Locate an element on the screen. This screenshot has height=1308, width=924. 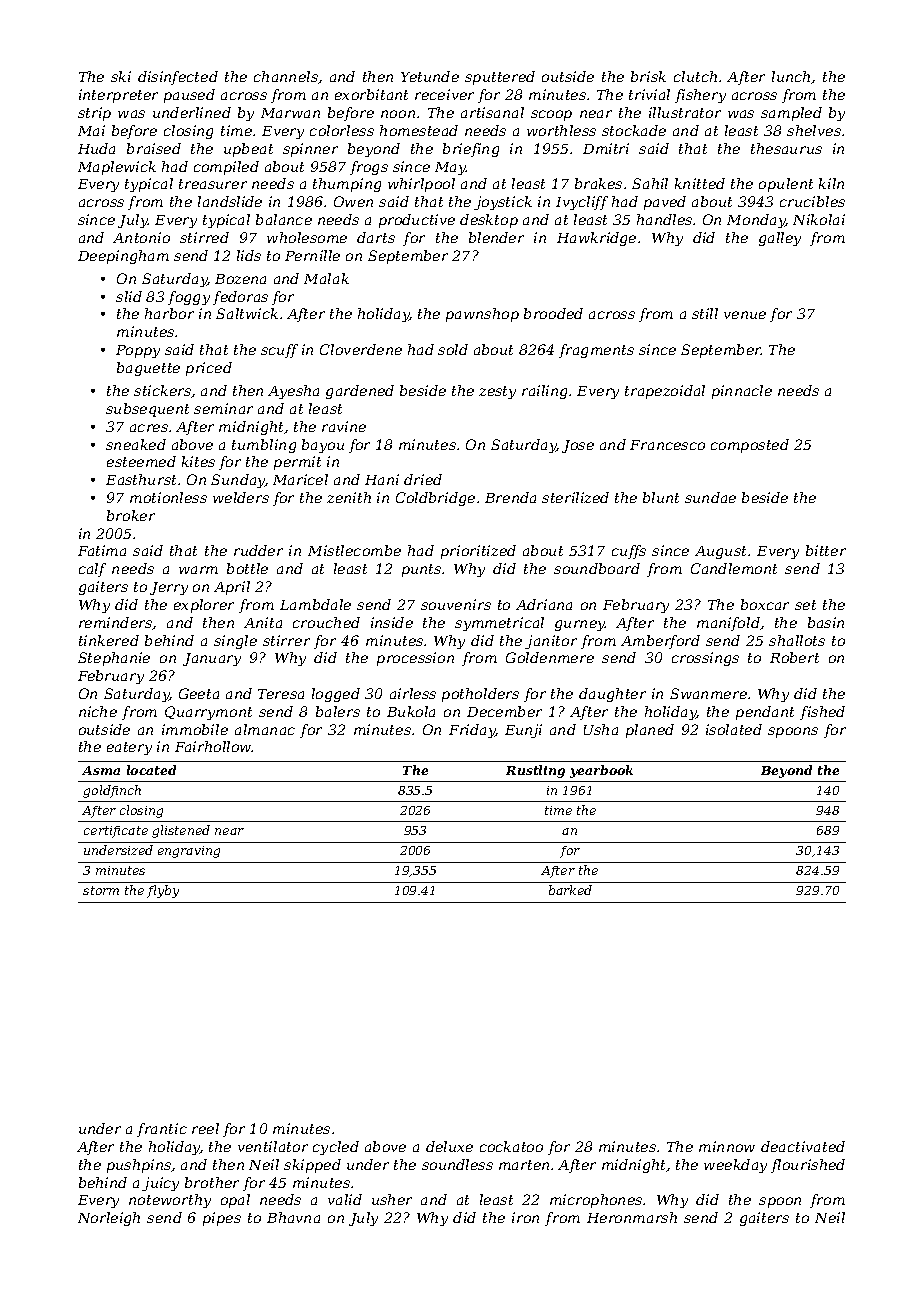
deactivated is located at coordinates (803, 1146).
